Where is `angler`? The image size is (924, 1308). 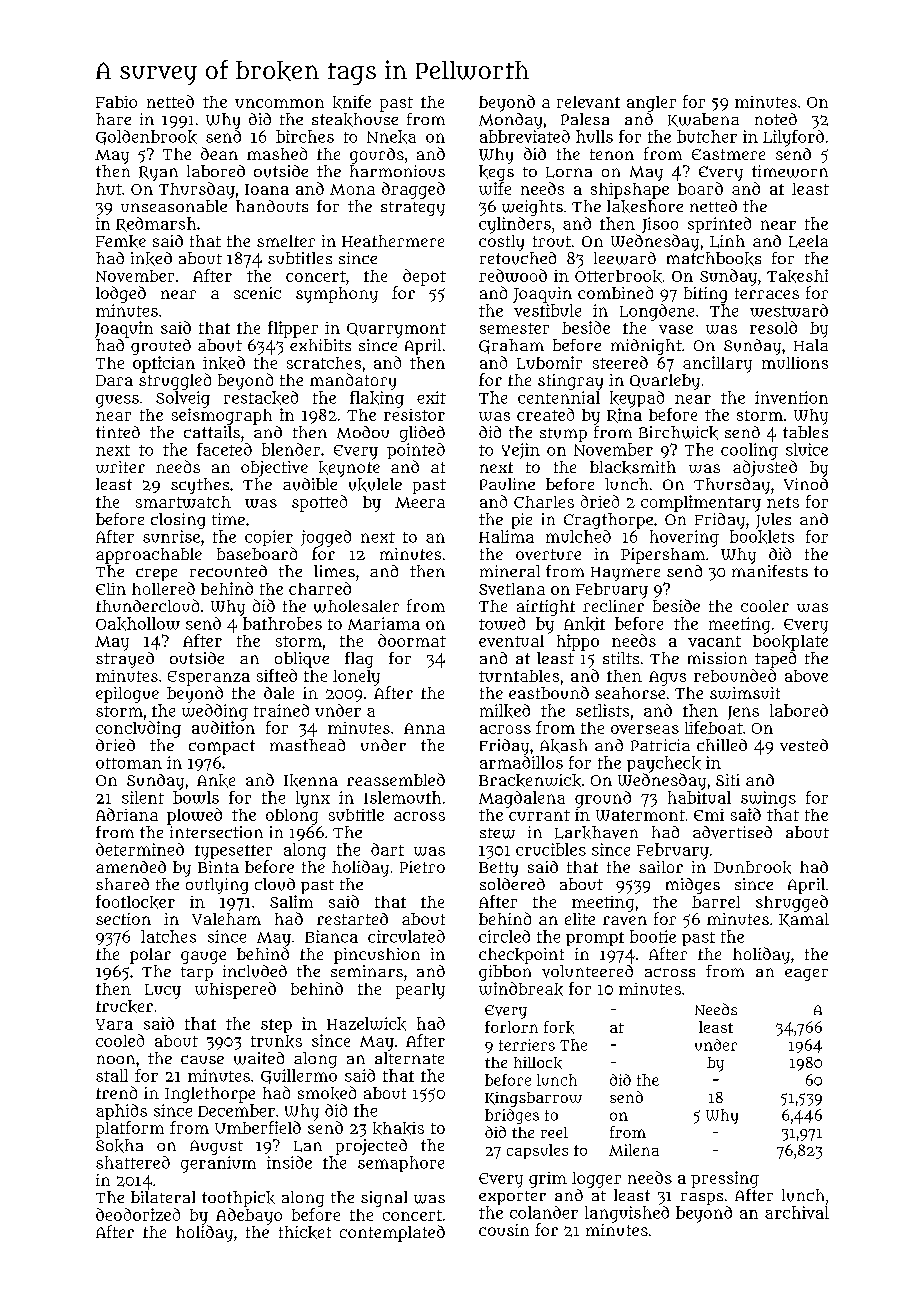 angler is located at coordinates (651, 104).
